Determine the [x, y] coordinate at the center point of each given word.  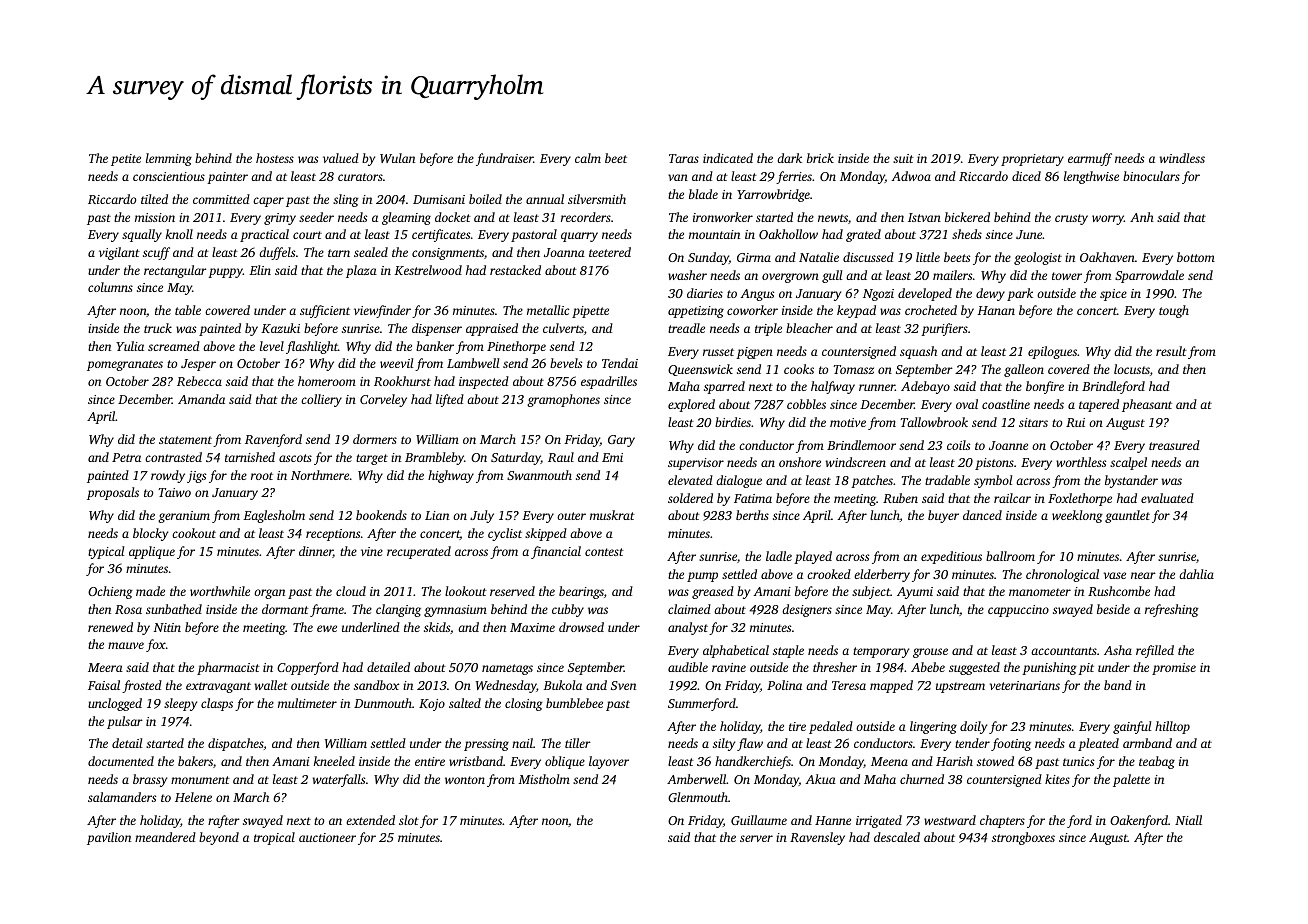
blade [703, 194]
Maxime [532, 627]
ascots [295, 458]
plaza [361, 271]
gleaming [406, 218]
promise [1174, 669]
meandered [165, 837]
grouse [930, 653]
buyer [943, 516]
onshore [800, 462]
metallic [548, 310]
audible [688, 667]
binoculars [1151, 176]
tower [1067, 276]
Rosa [128, 609]
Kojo [432, 705]
